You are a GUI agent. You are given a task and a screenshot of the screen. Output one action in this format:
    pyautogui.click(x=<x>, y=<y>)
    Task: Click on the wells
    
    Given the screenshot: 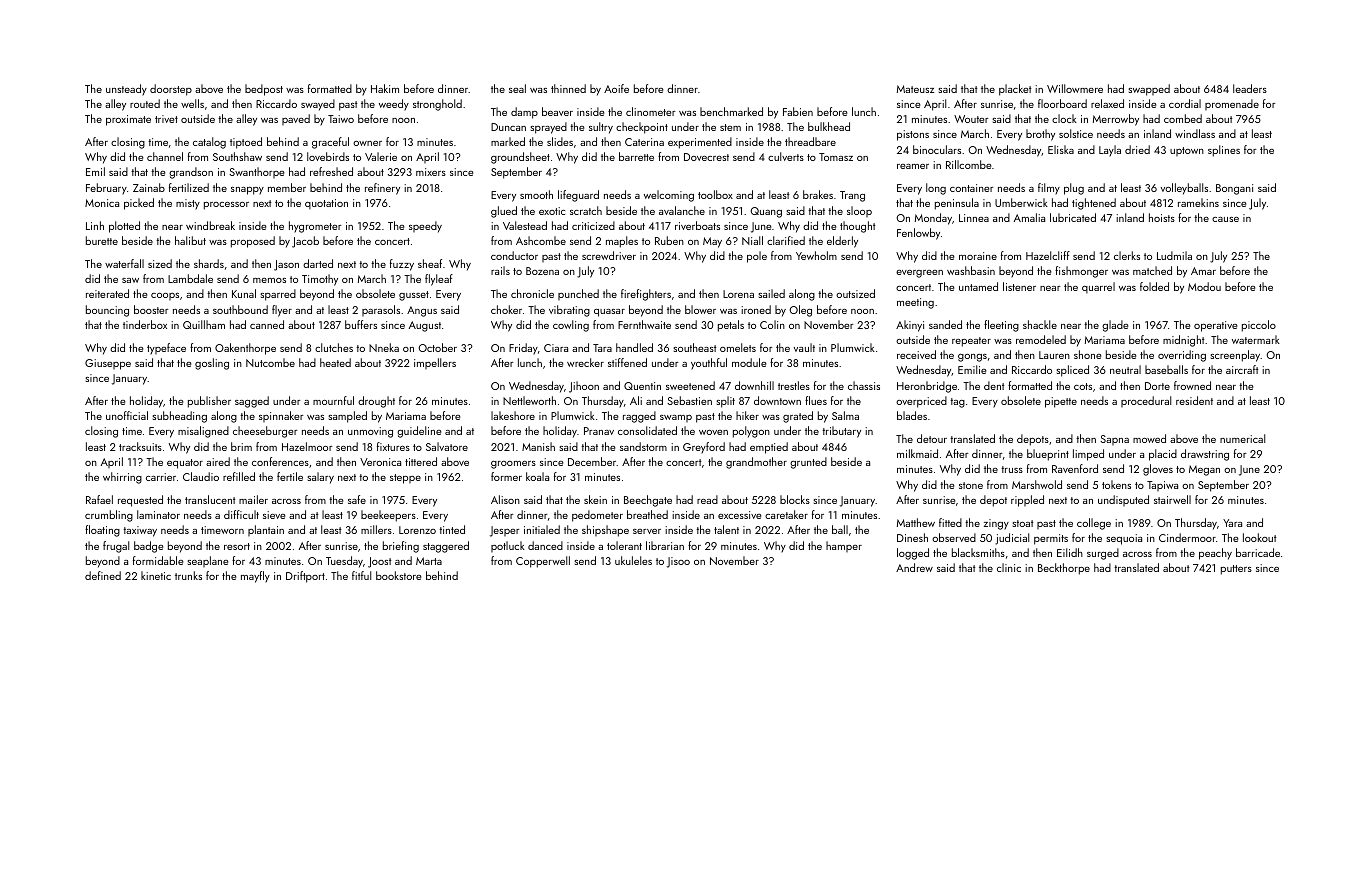 What is the action you would take?
    pyautogui.click(x=192, y=103)
